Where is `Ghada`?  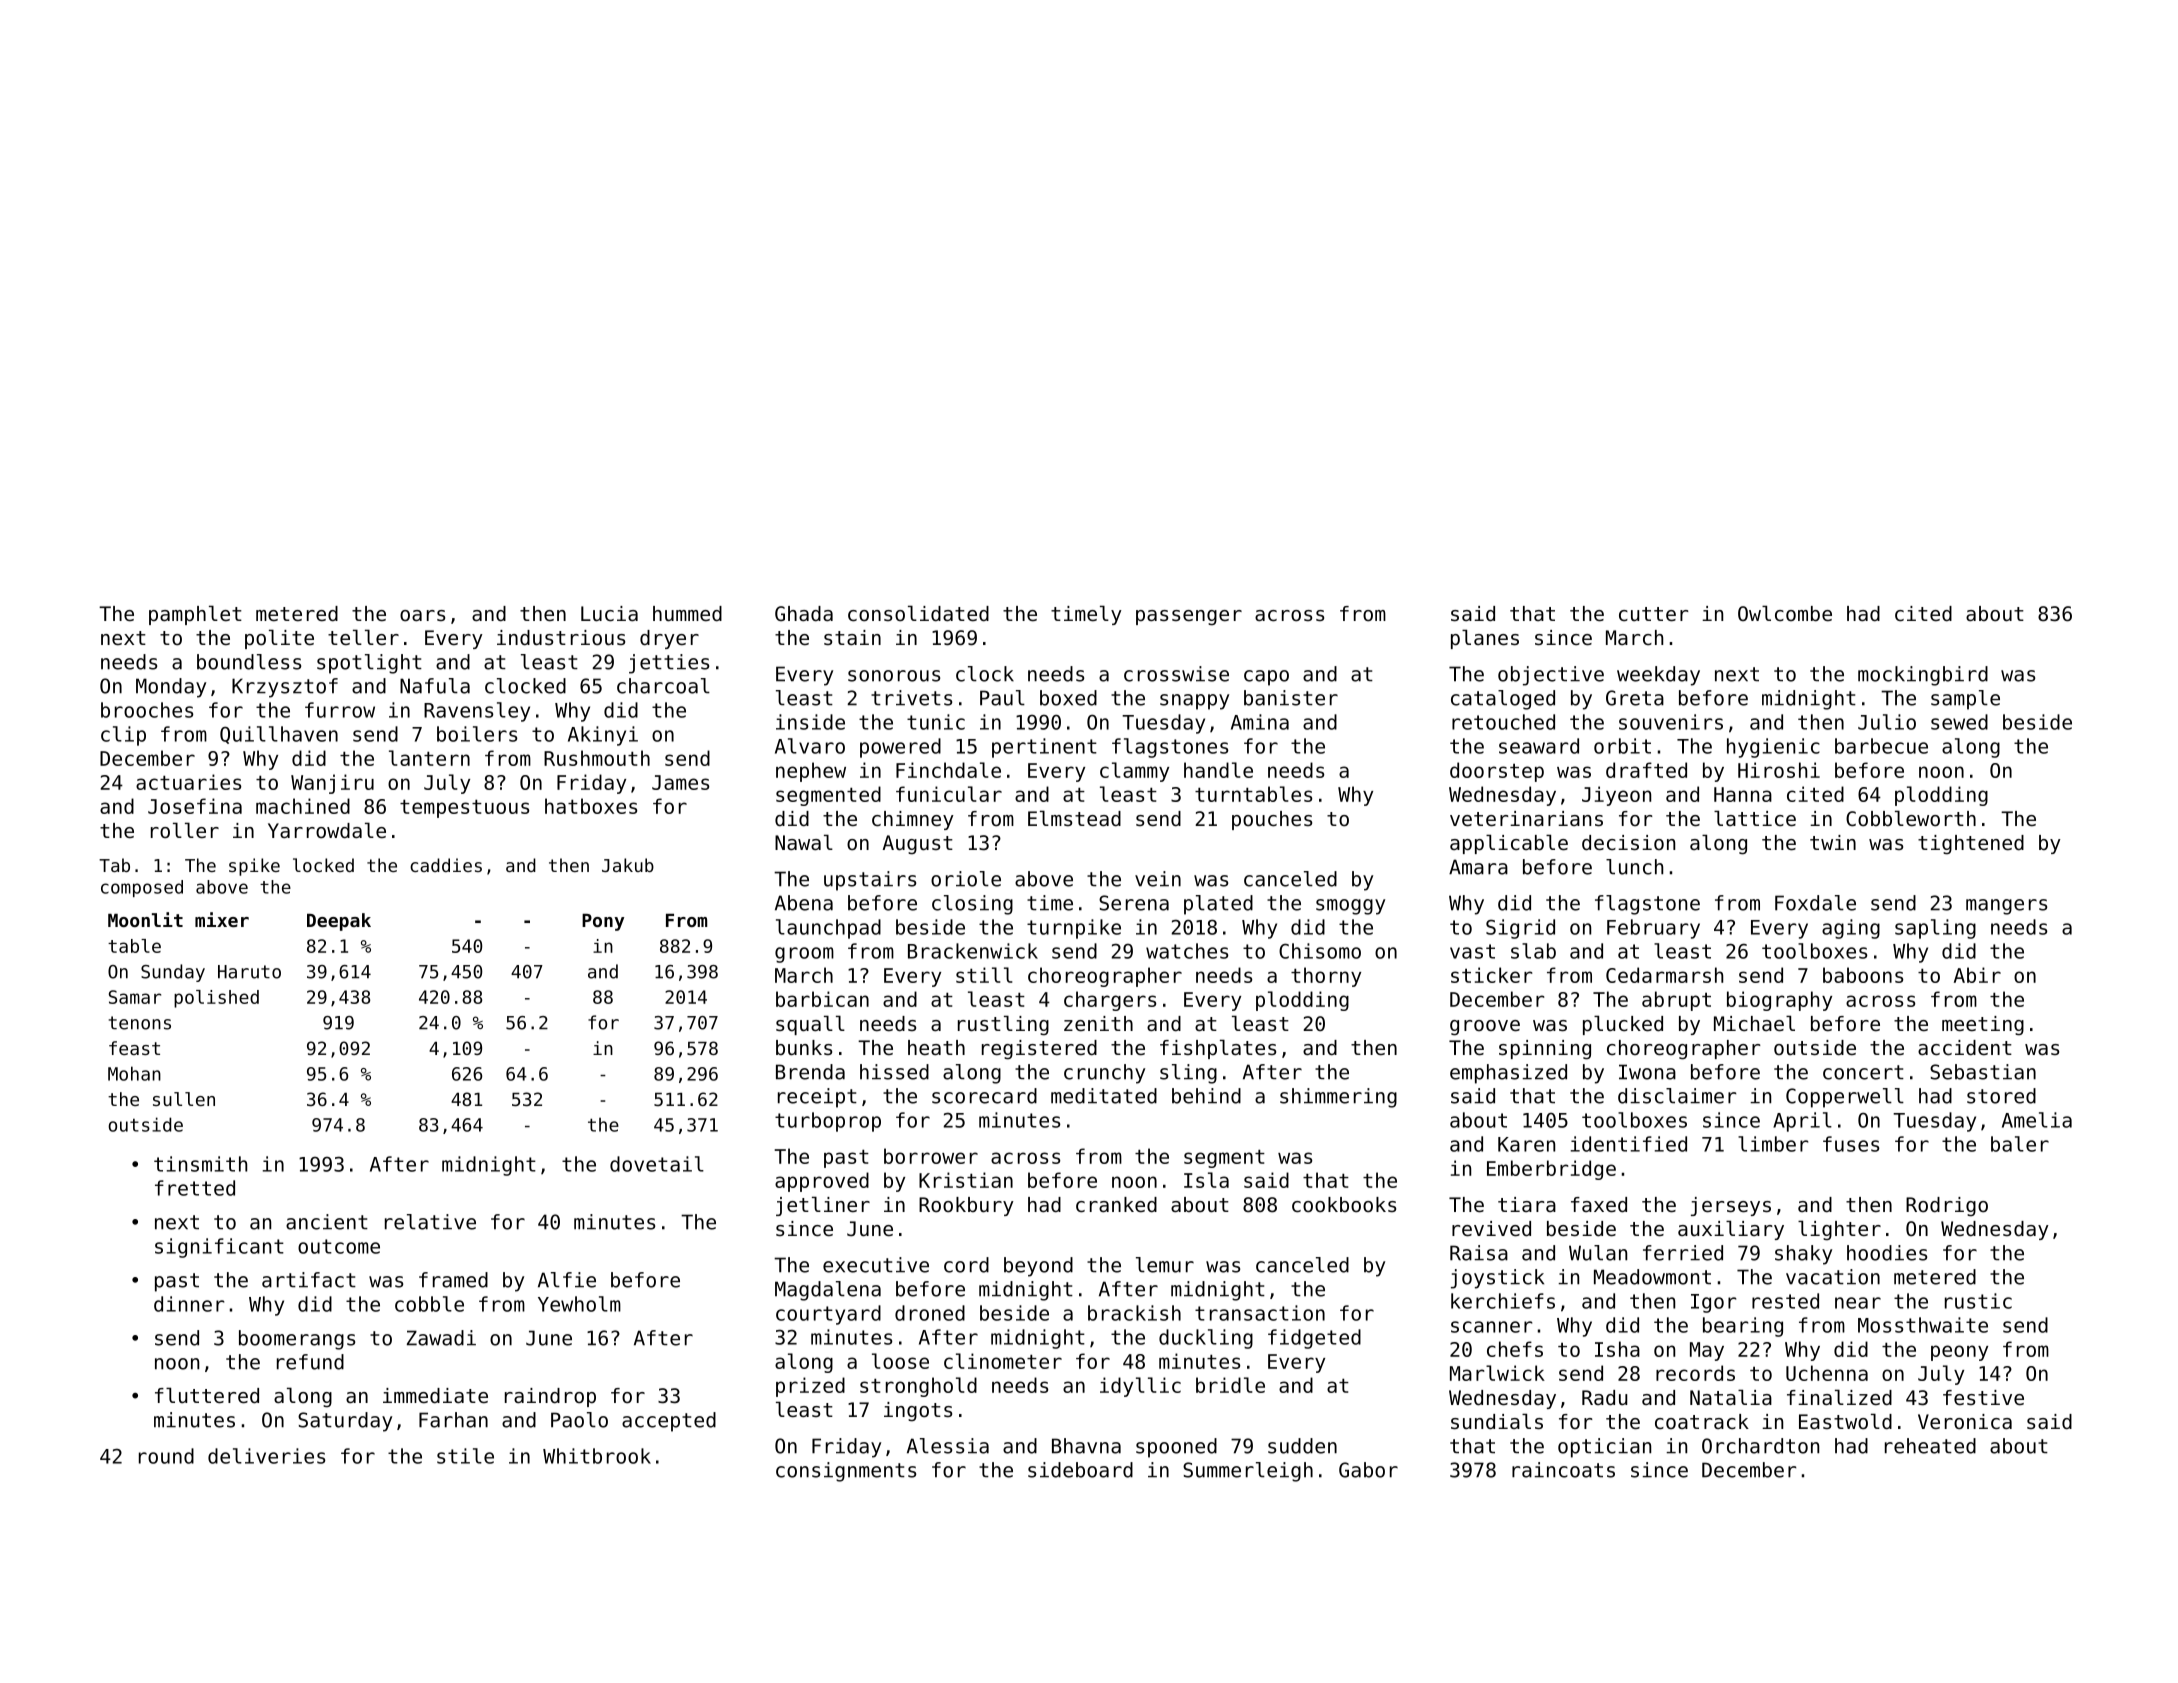 Ghada is located at coordinates (804, 614).
